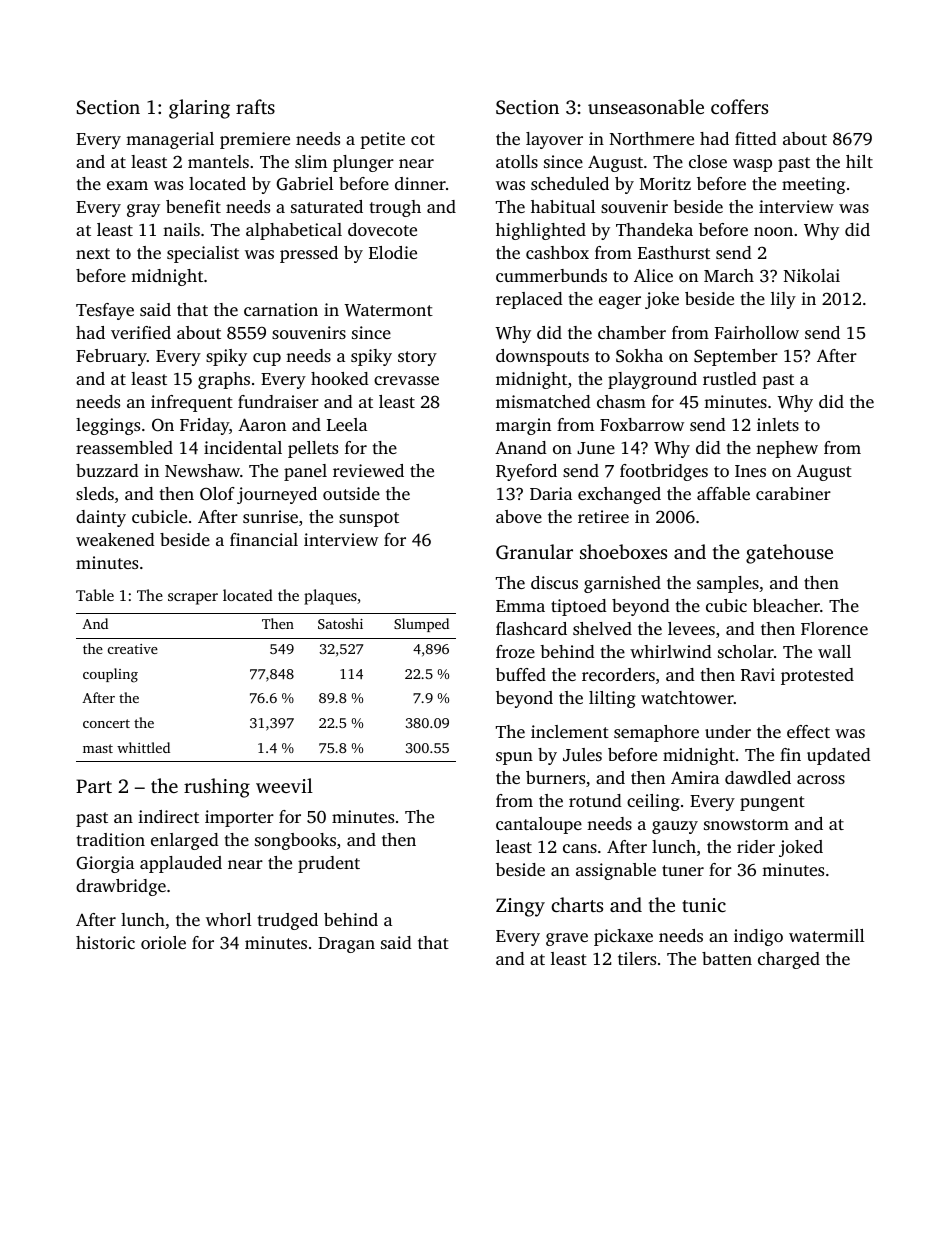  Describe the element at coordinates (646, 106) in the document. I see `unseasonable` at that location.
